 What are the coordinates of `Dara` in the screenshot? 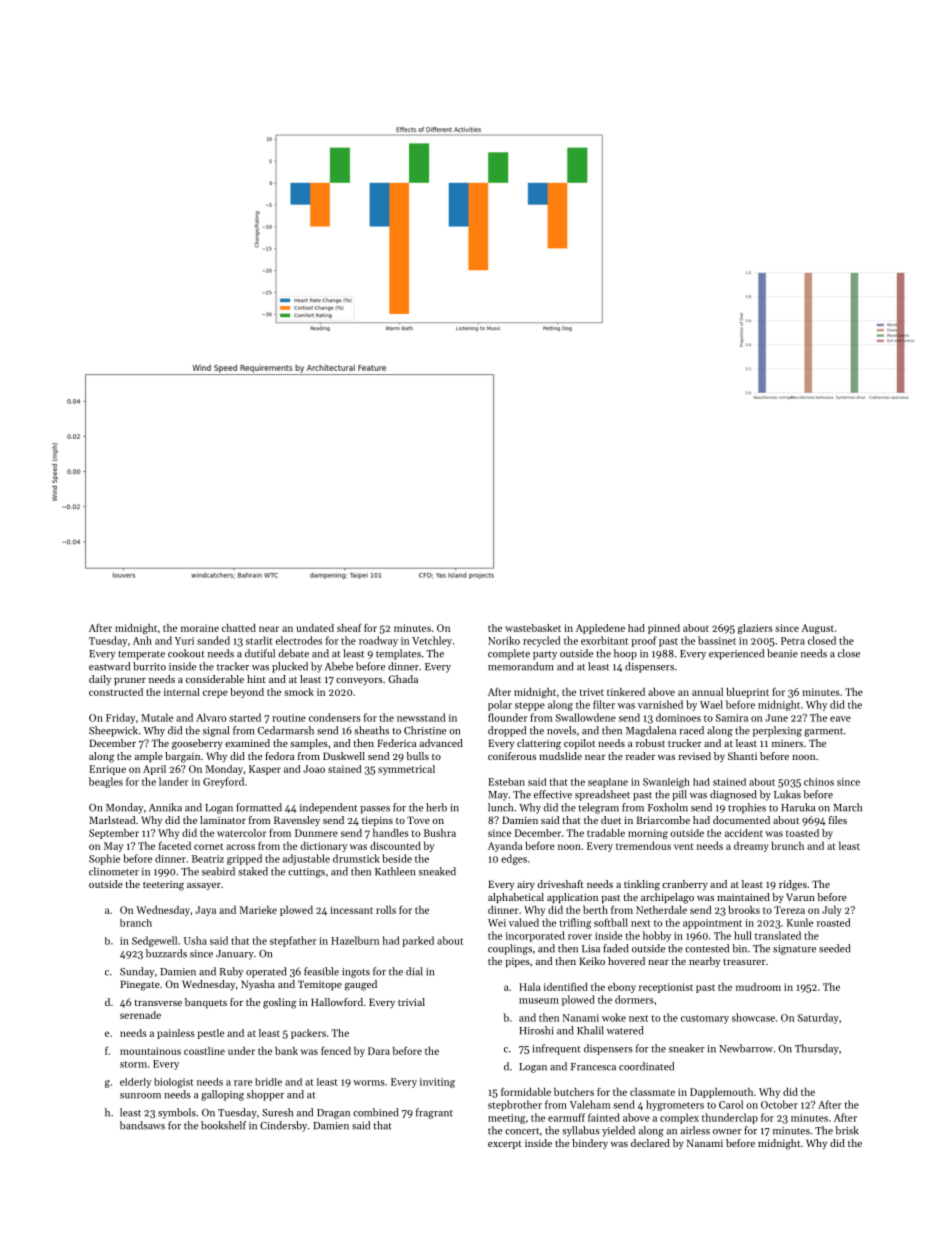 It's located at (379, 1051).
